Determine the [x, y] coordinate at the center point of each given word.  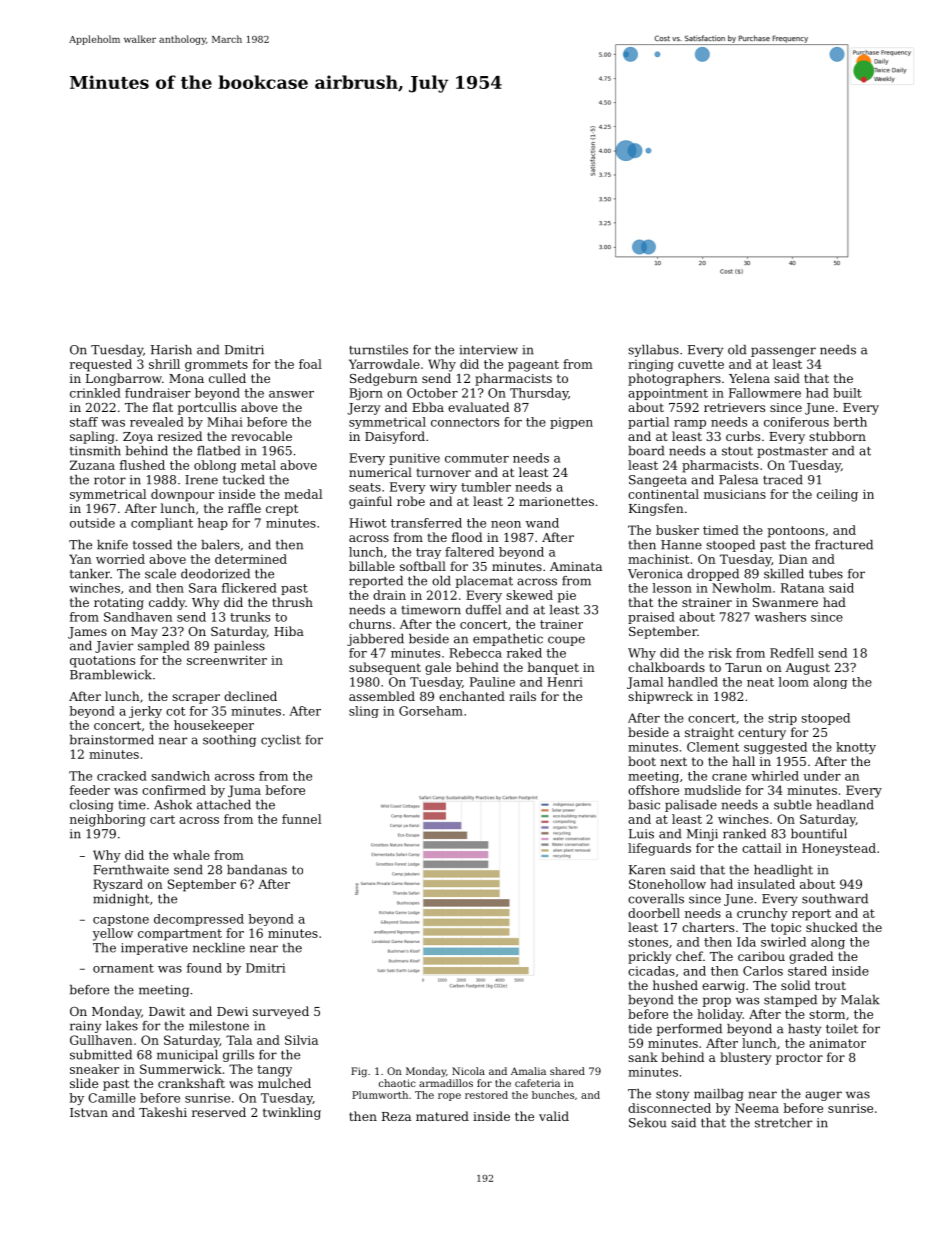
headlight [783, 871]
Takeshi [163, 1112]
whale [191, 855]
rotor [110, 480]
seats [365, 487]
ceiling [837, 495]
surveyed [281, 1012]
